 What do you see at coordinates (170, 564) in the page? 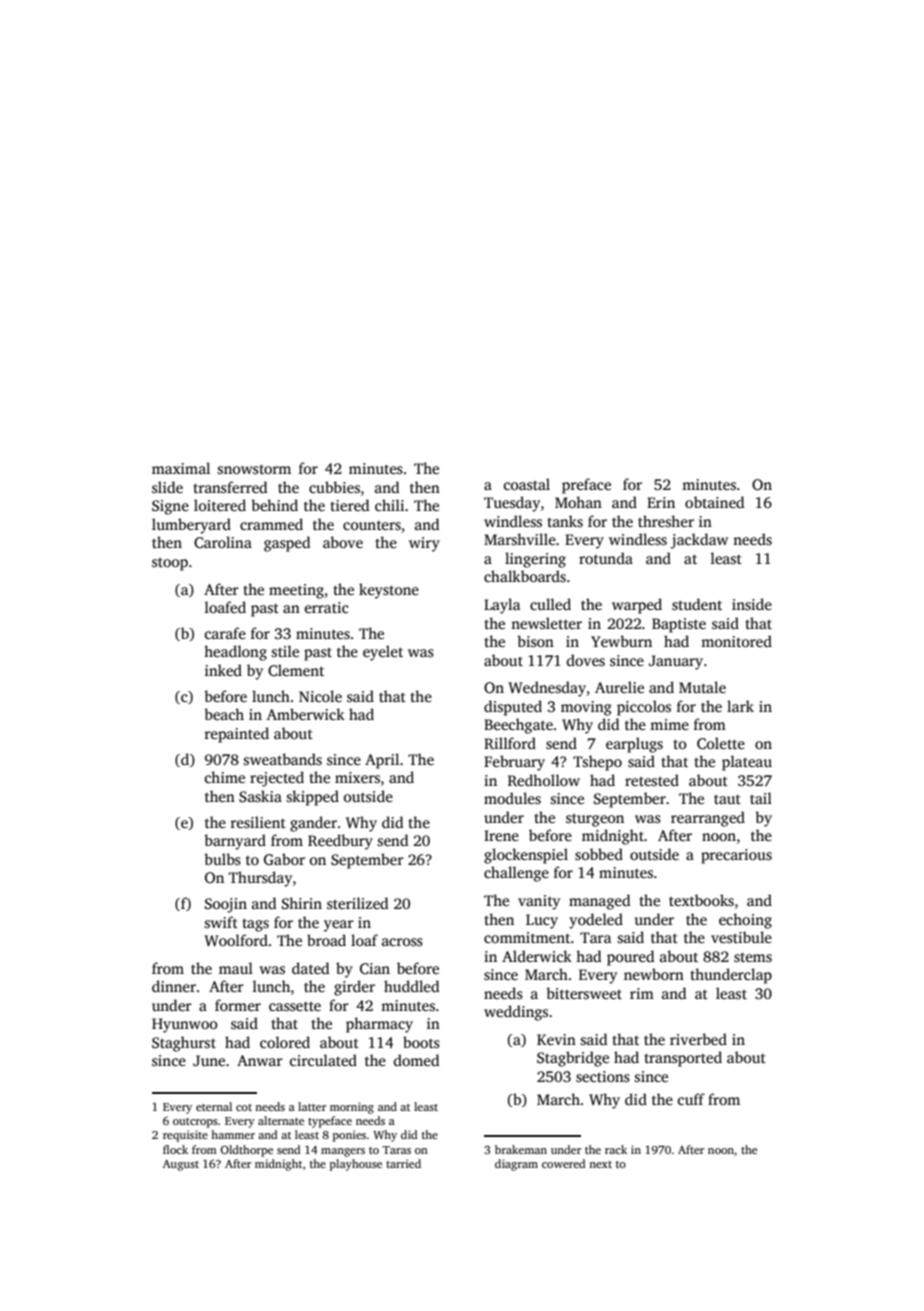
I see `stoop` at bounding box center [170, 564].
